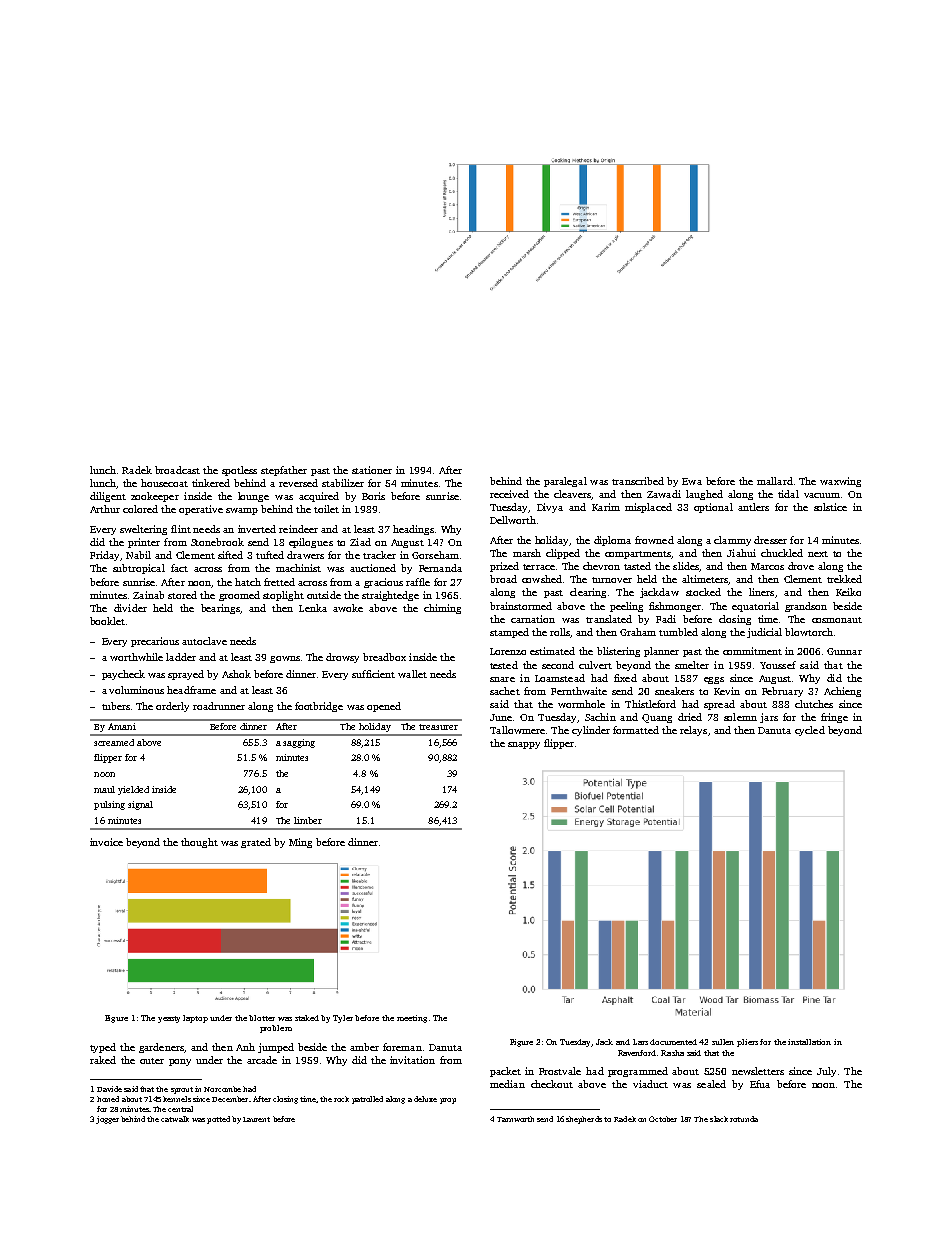  I want to click on Keiko, so click(848, 592).
